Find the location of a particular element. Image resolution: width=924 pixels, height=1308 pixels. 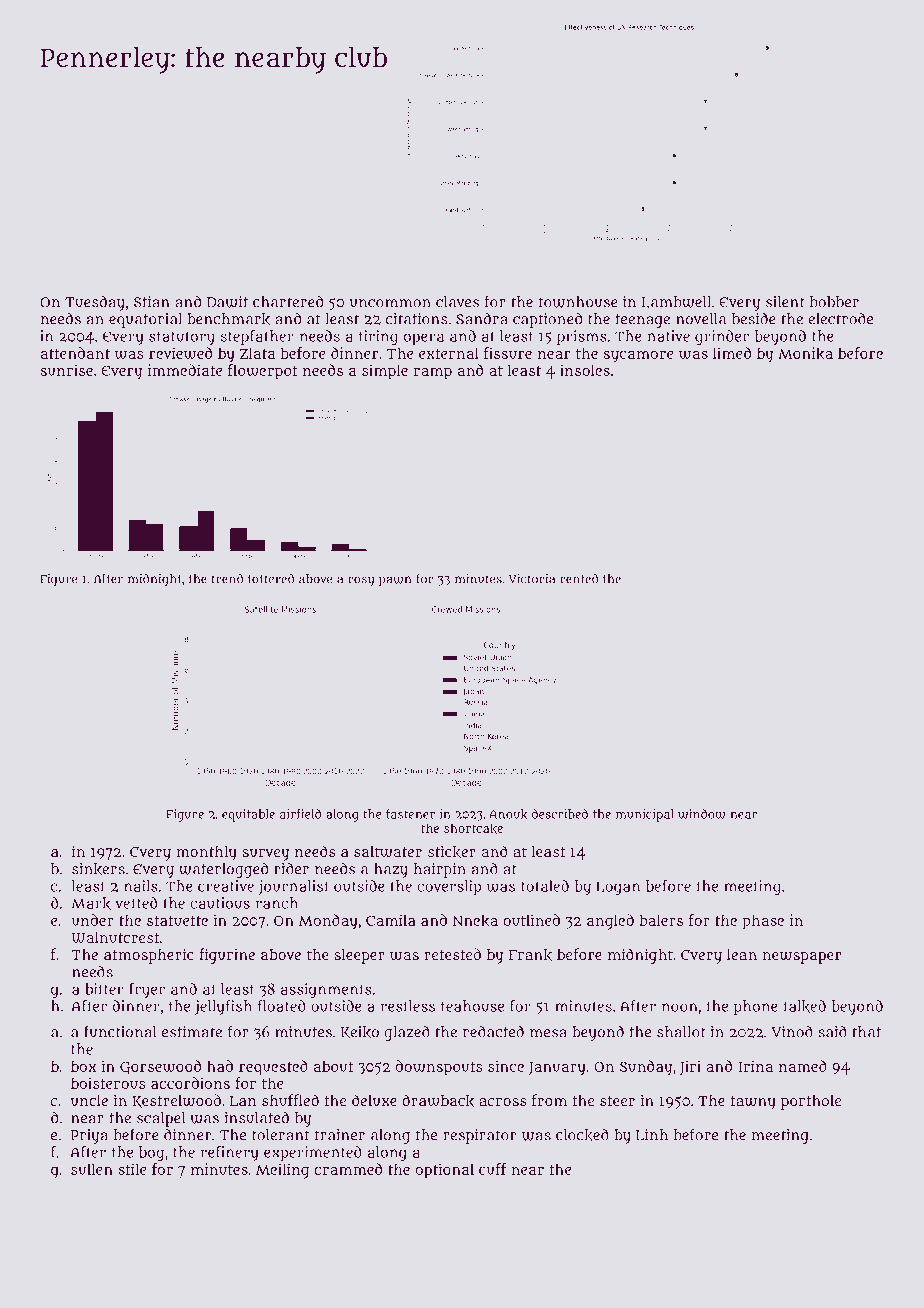

trend is located at coordinates (227, 578).
